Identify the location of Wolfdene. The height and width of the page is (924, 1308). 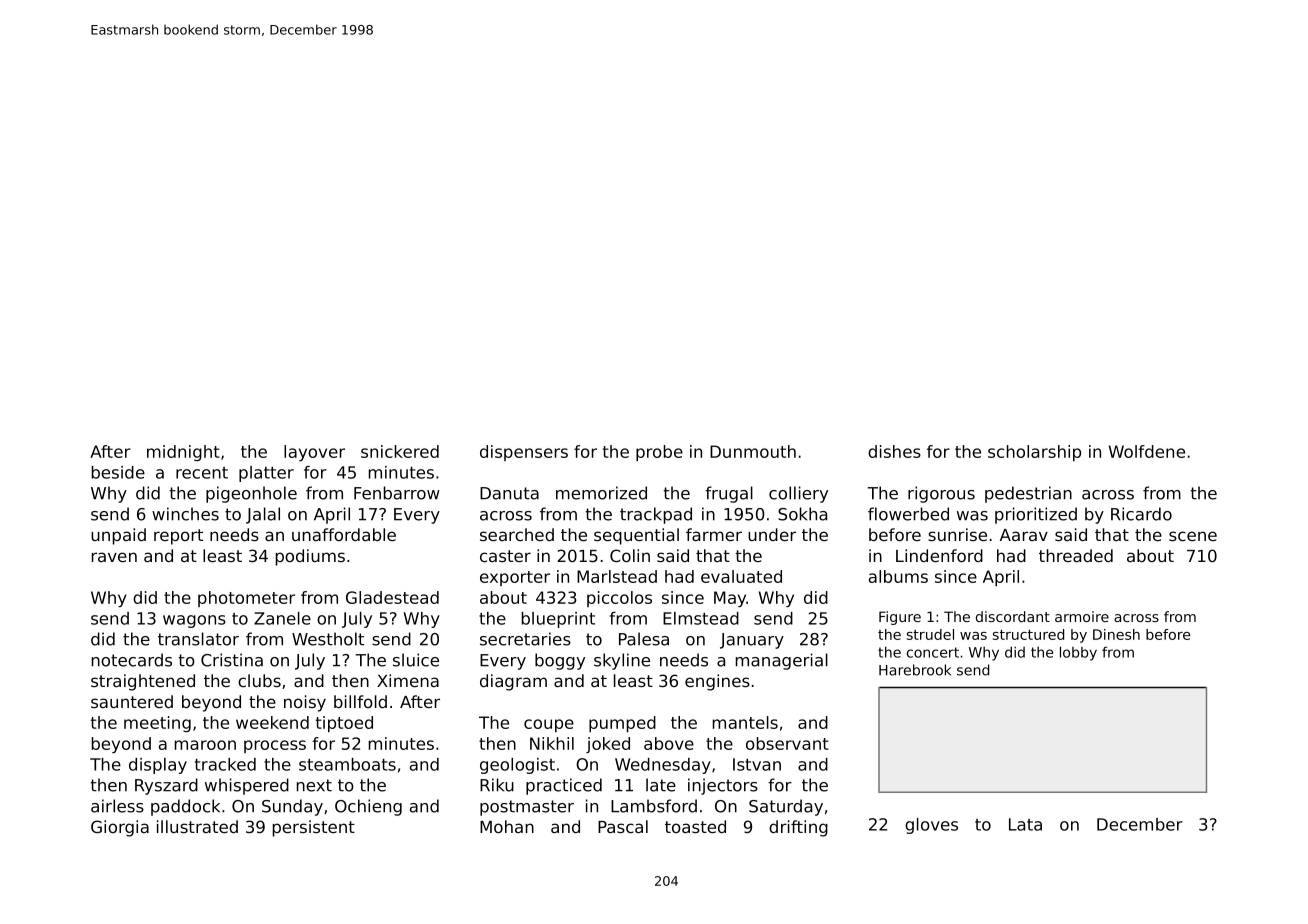
(1147, 451).
